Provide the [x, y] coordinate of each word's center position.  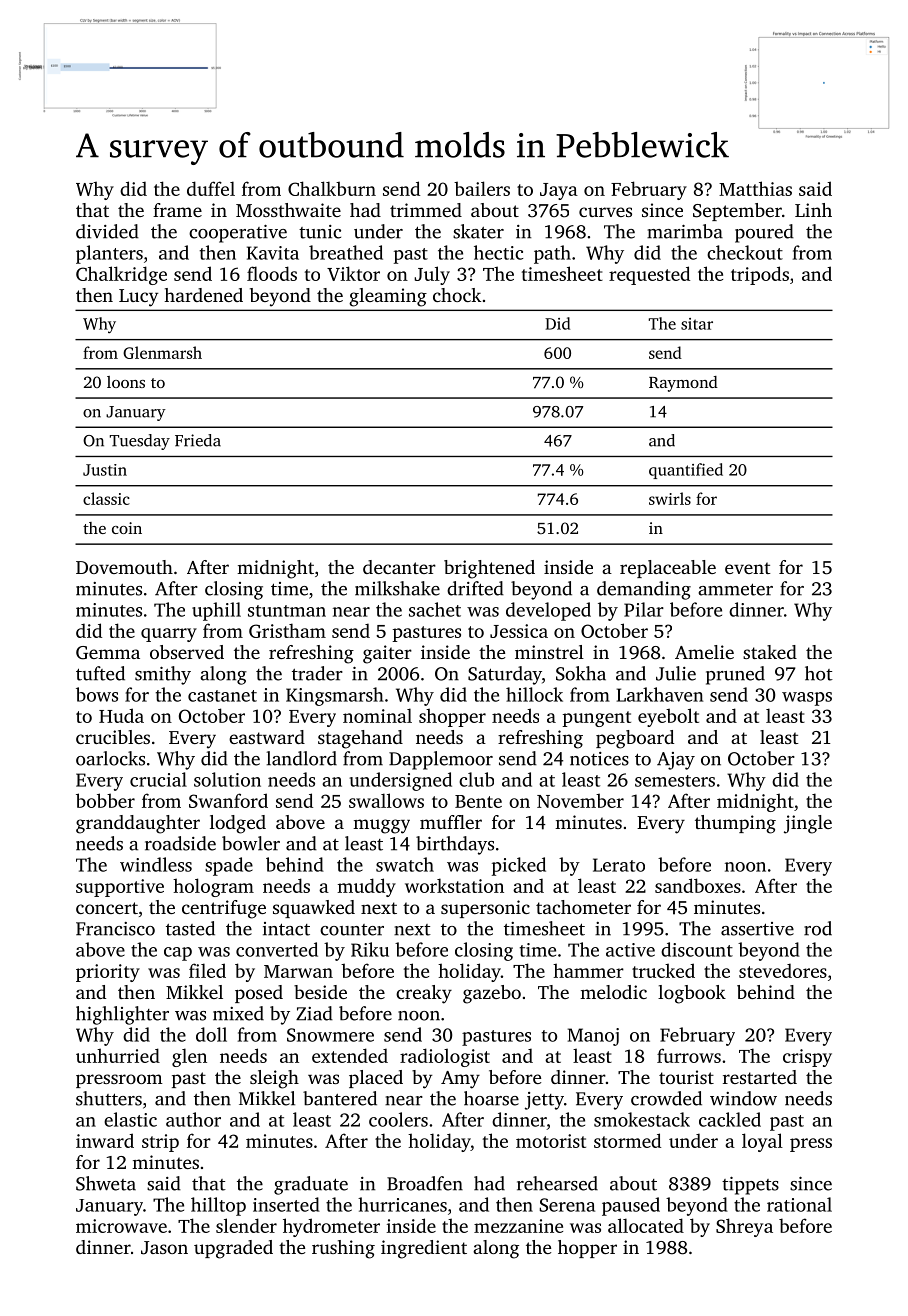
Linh [813, 210]
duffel [211, 188]
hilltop [218, 1206]
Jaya [559, 191]
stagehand [360, 739]
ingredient [424, 1249]
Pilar [644, 609]
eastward [267, 737]
